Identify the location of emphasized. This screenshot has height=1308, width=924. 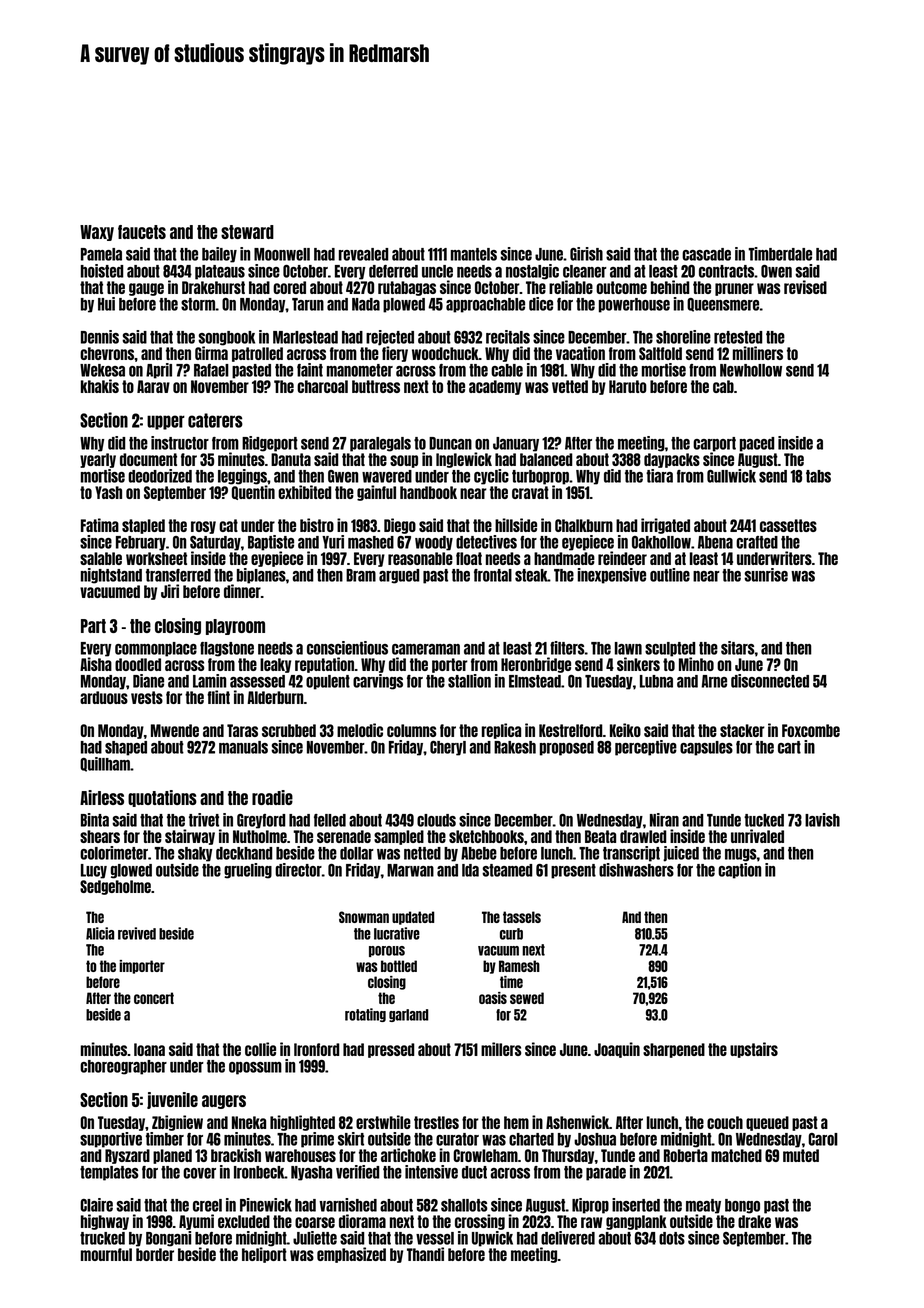
(351, 1255).
